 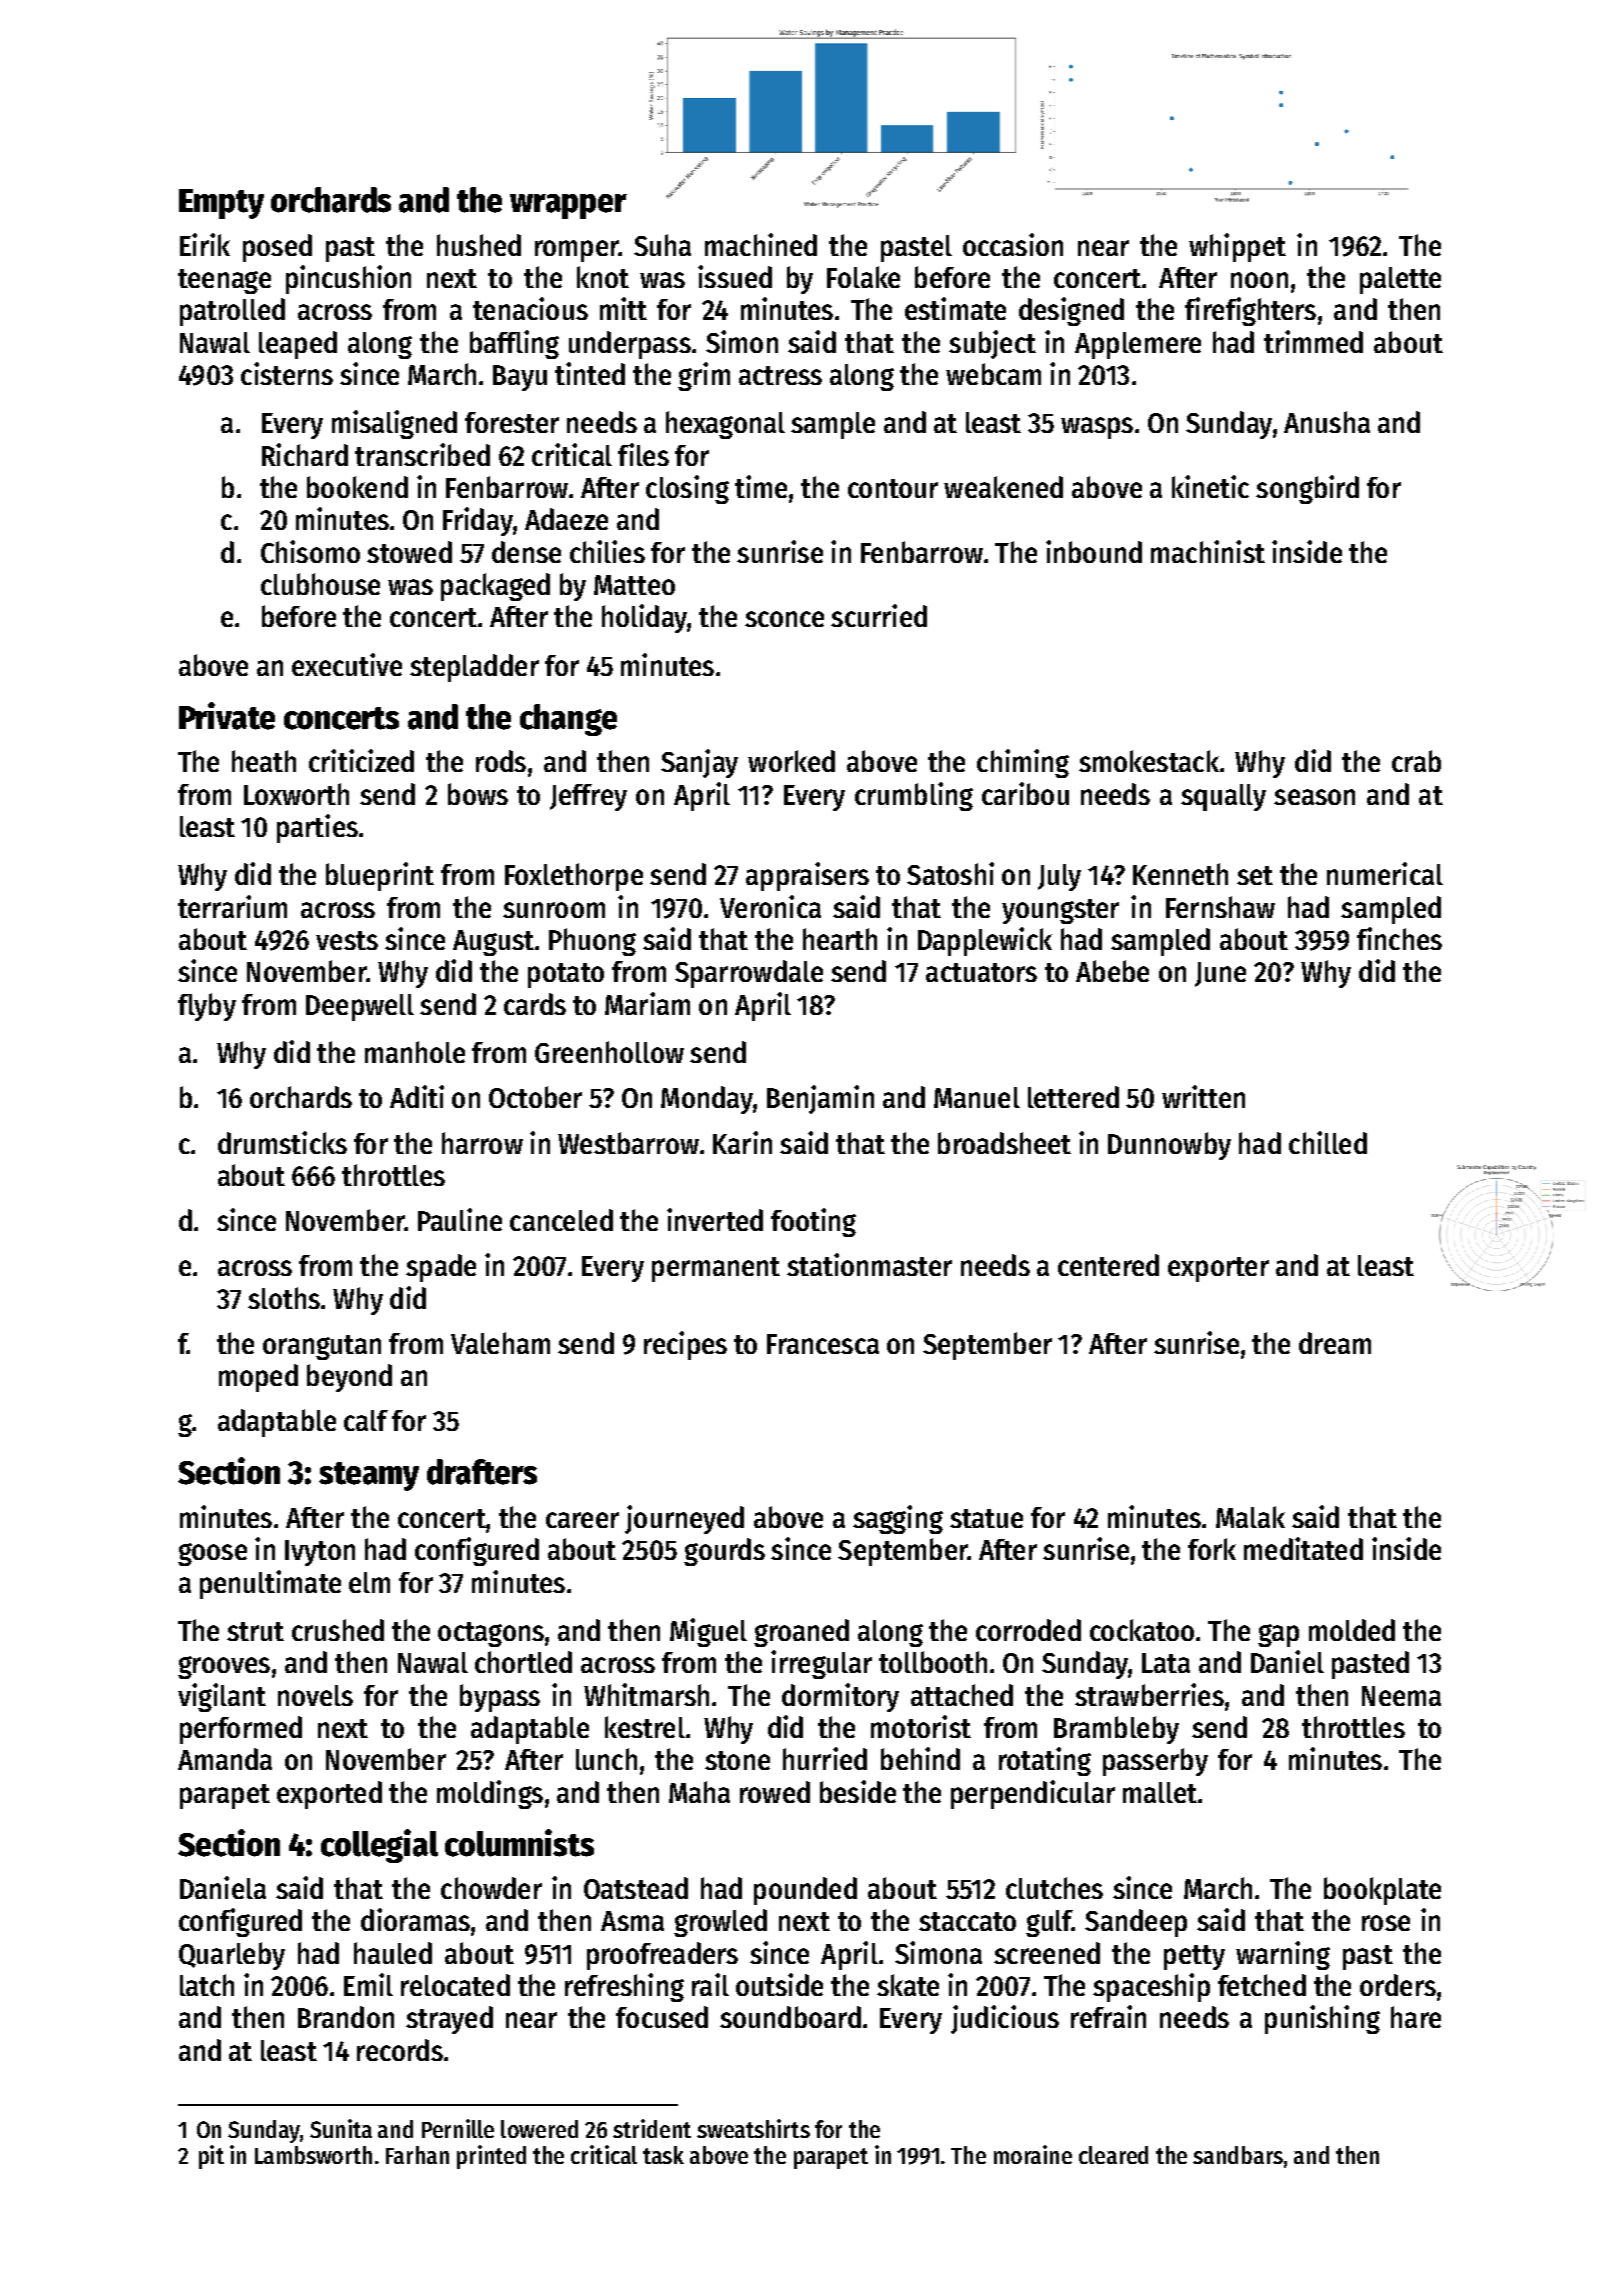 What do you see at coordinates (663, 2155) in the screenshot?
I see `task` at bounding box center [663, 2155].
